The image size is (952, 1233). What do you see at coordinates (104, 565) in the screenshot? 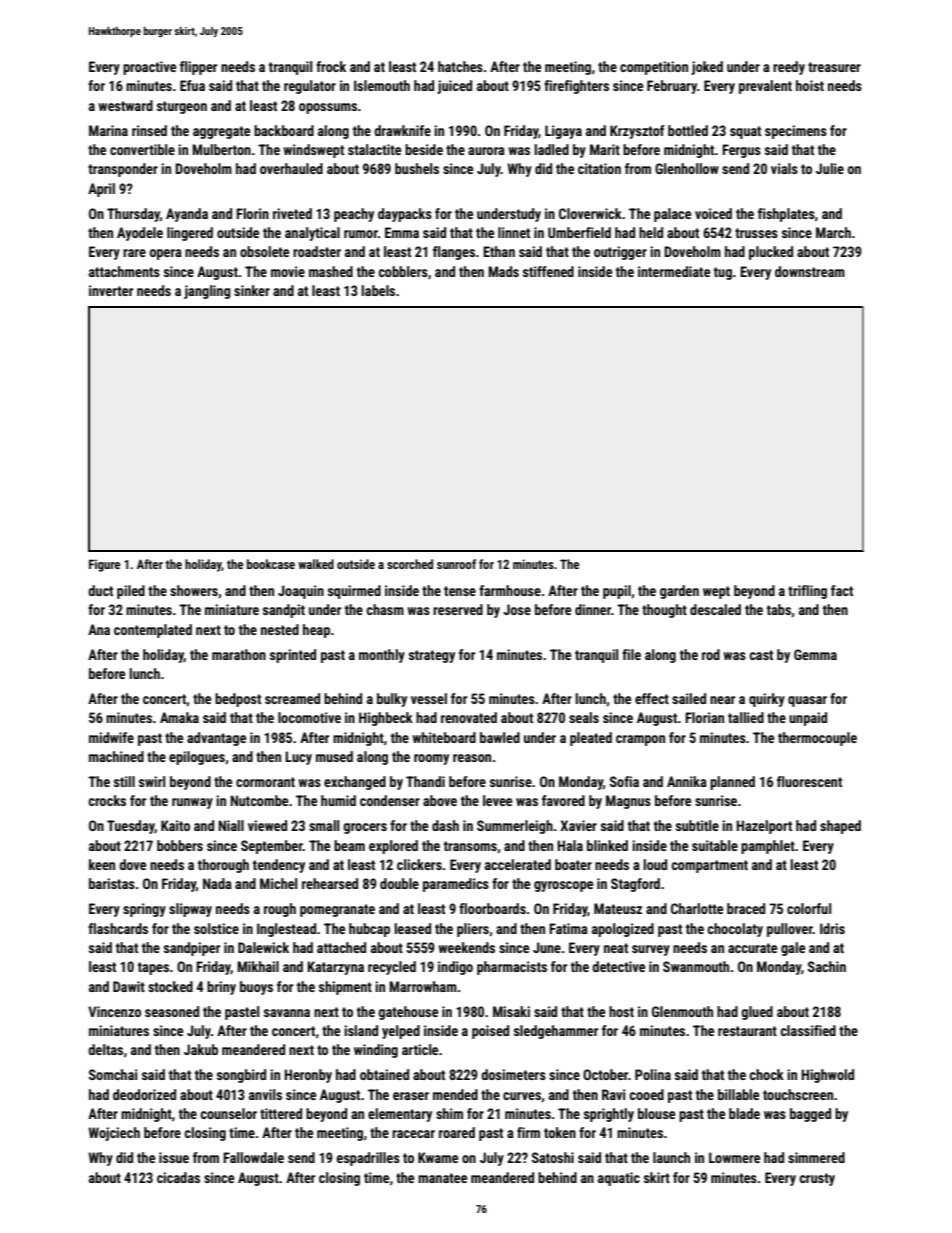
I see `Figure` at bounding box center [104, 565].
